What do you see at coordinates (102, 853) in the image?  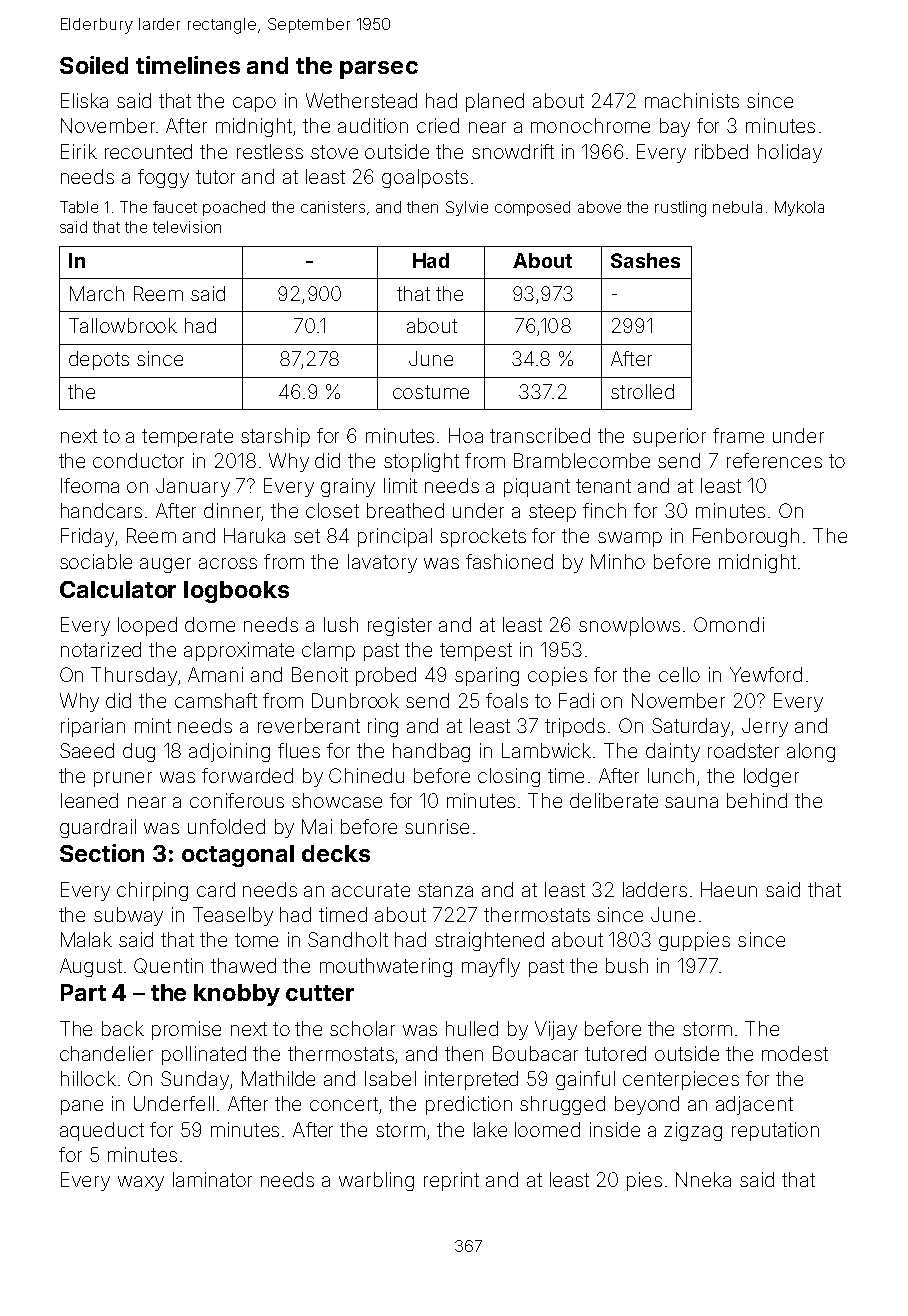 I see `Section` at bounding box center [102, 853].
